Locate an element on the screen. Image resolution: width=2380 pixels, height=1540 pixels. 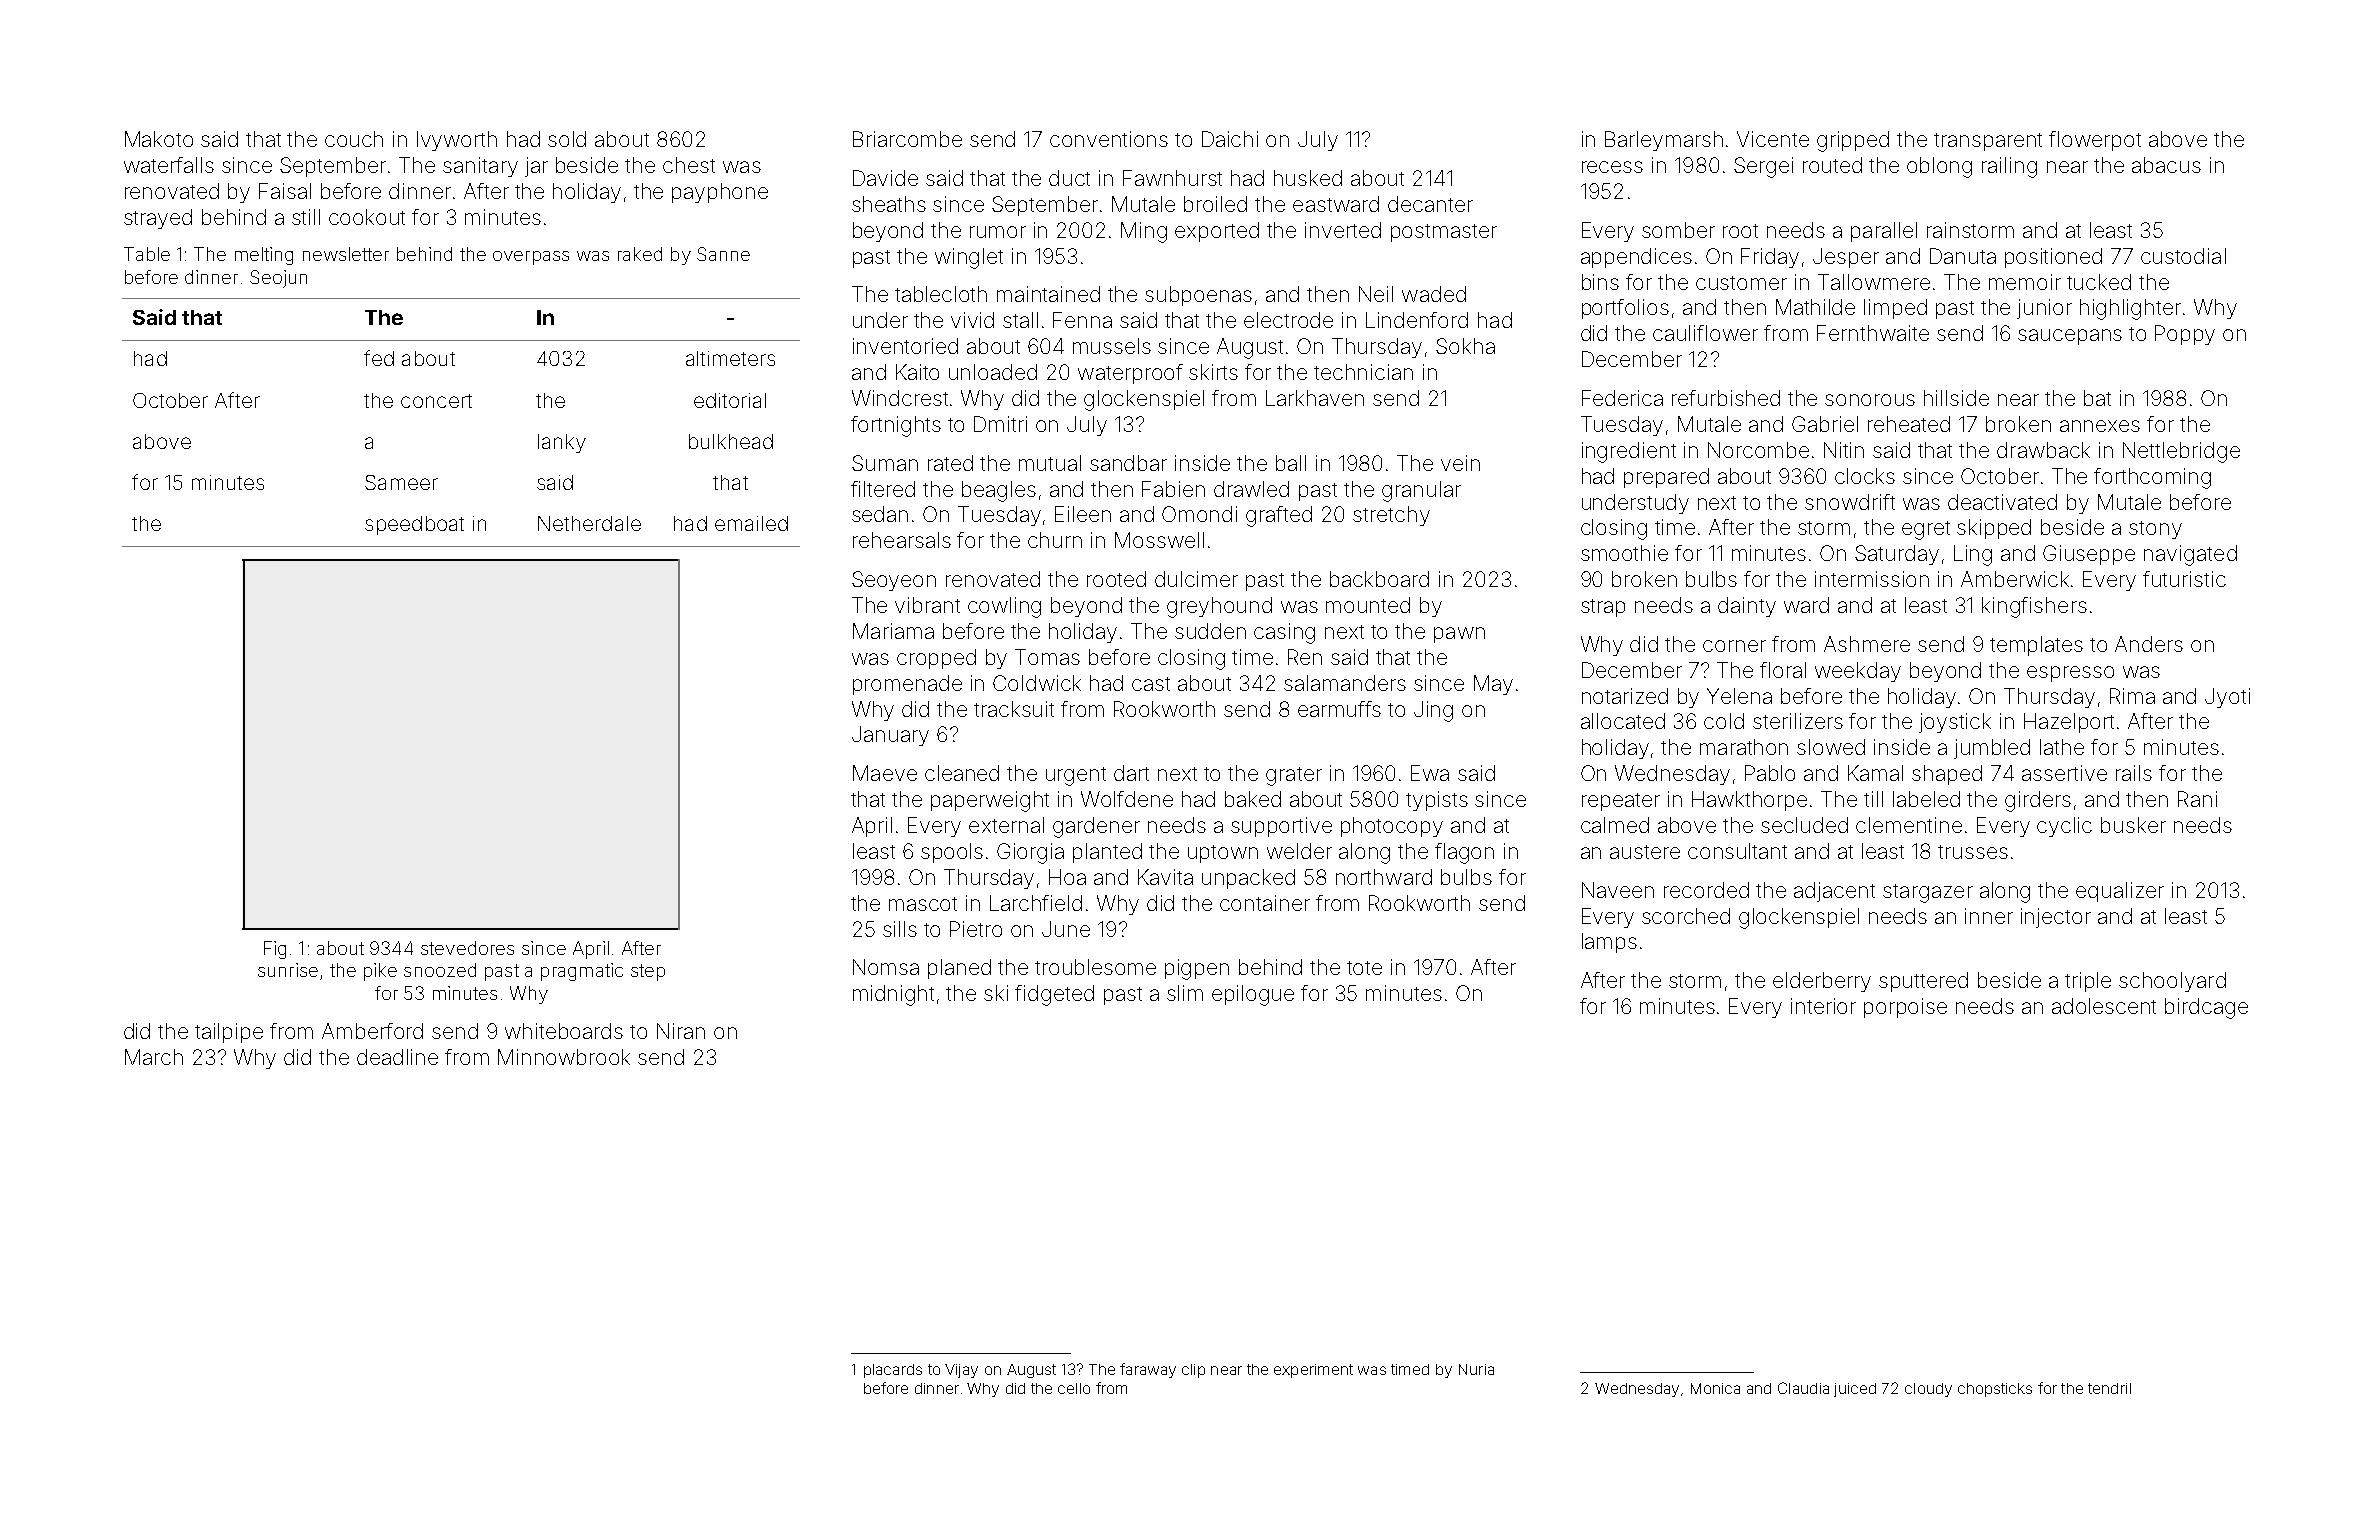
unpacked is located at coordinates (1248, 879).
